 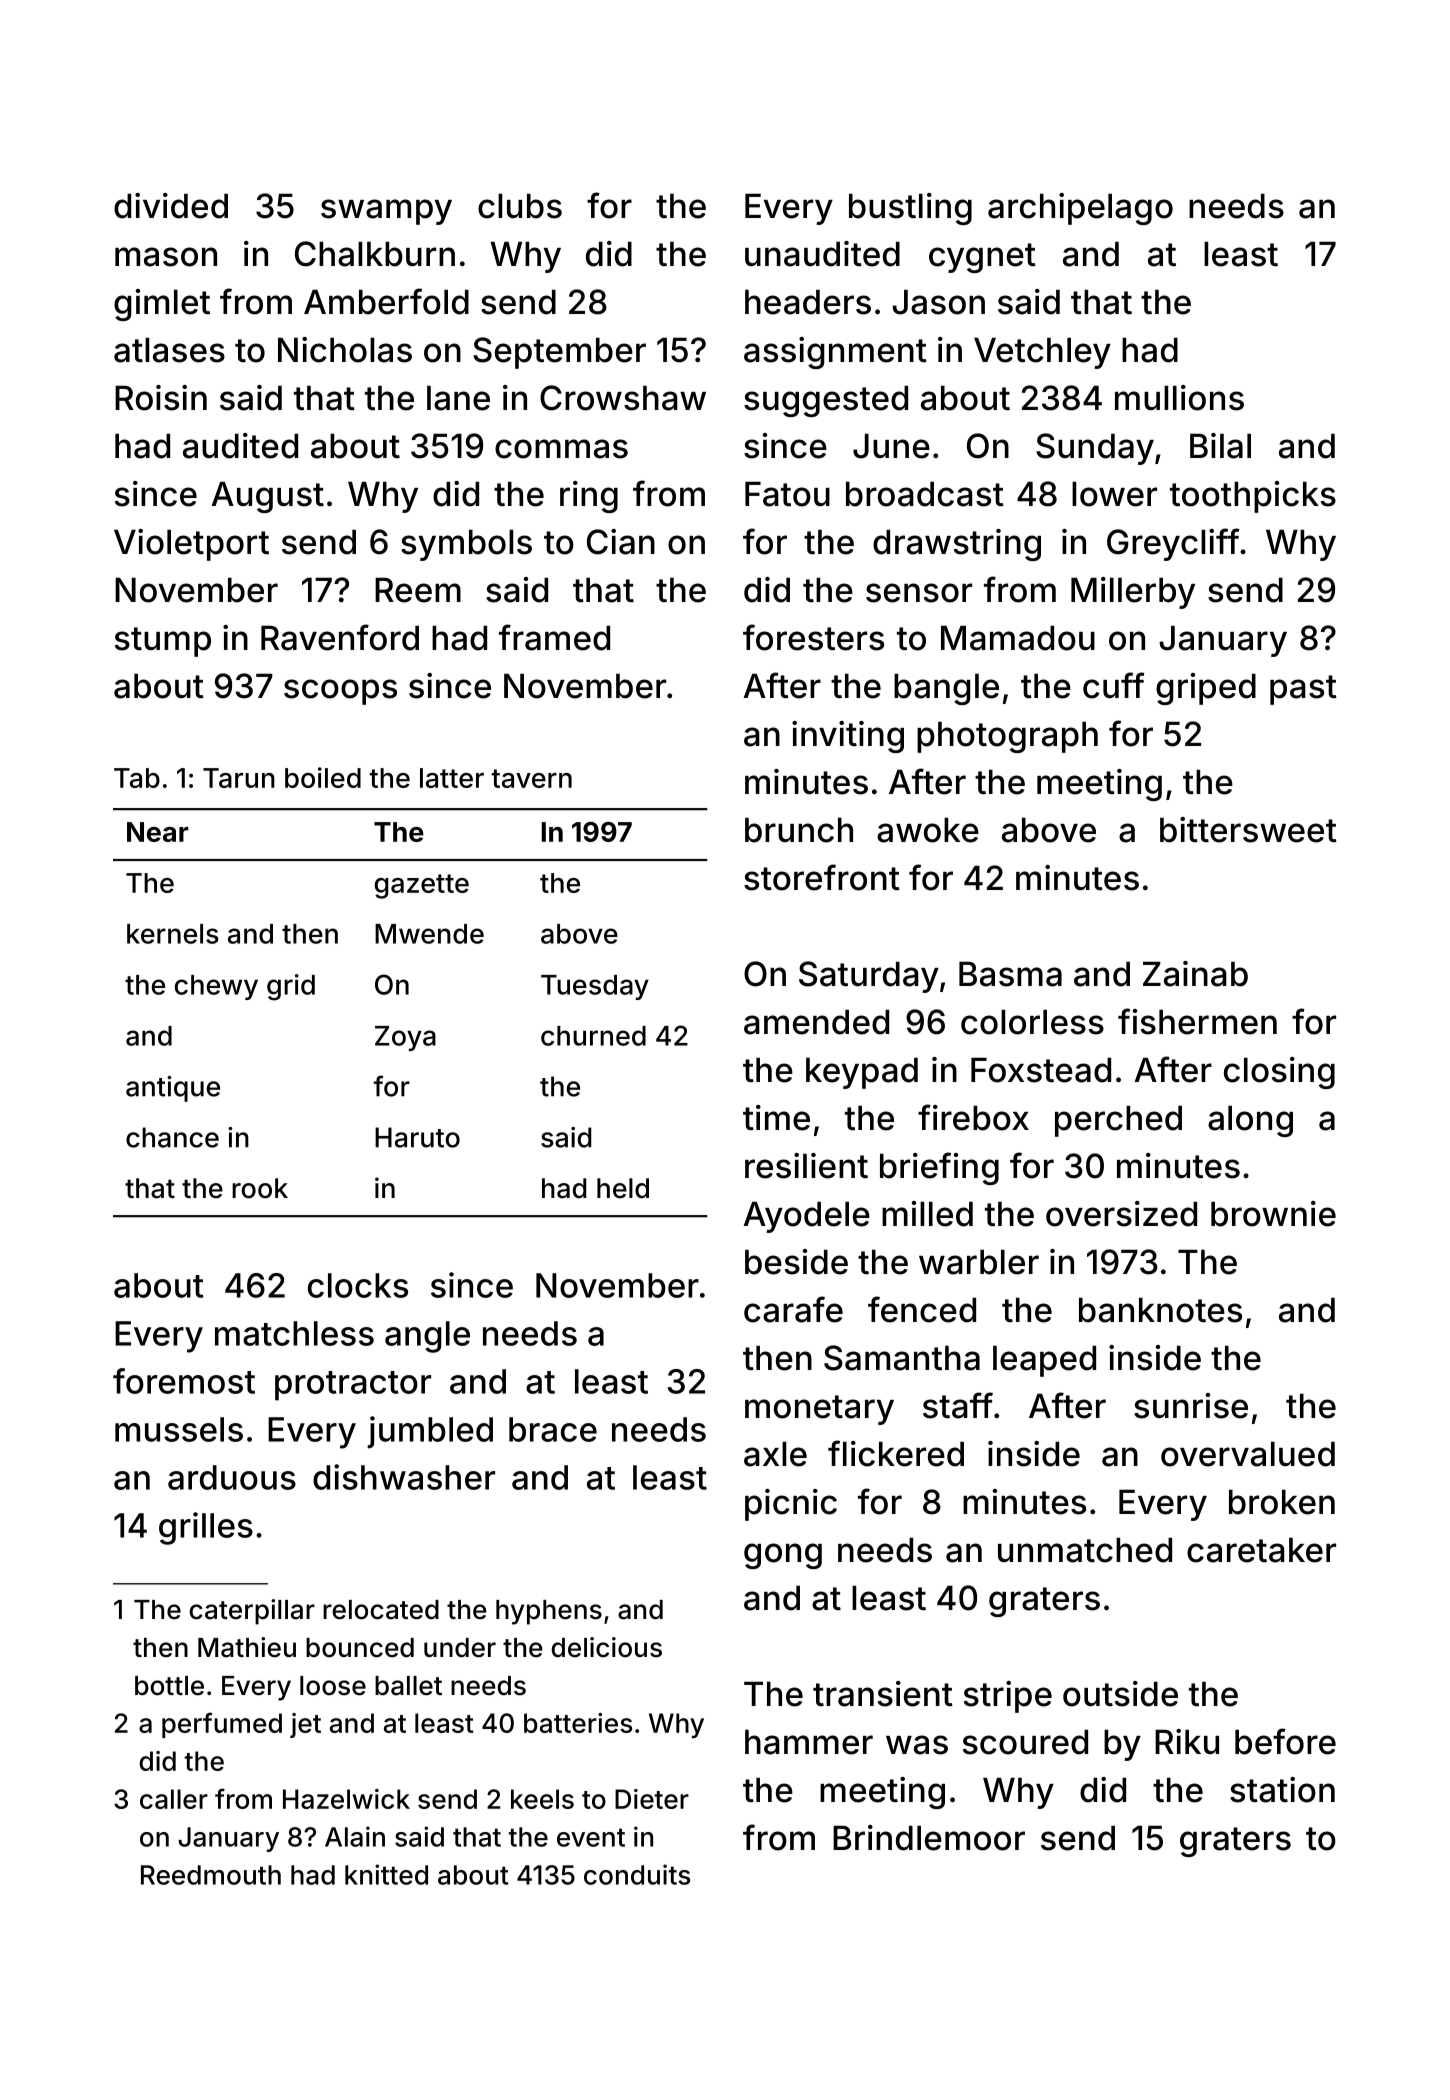 What do you see at coordinates (417, 1137) in the screenshot?
I see `Haruto` at bounding box center [417, 1137].
